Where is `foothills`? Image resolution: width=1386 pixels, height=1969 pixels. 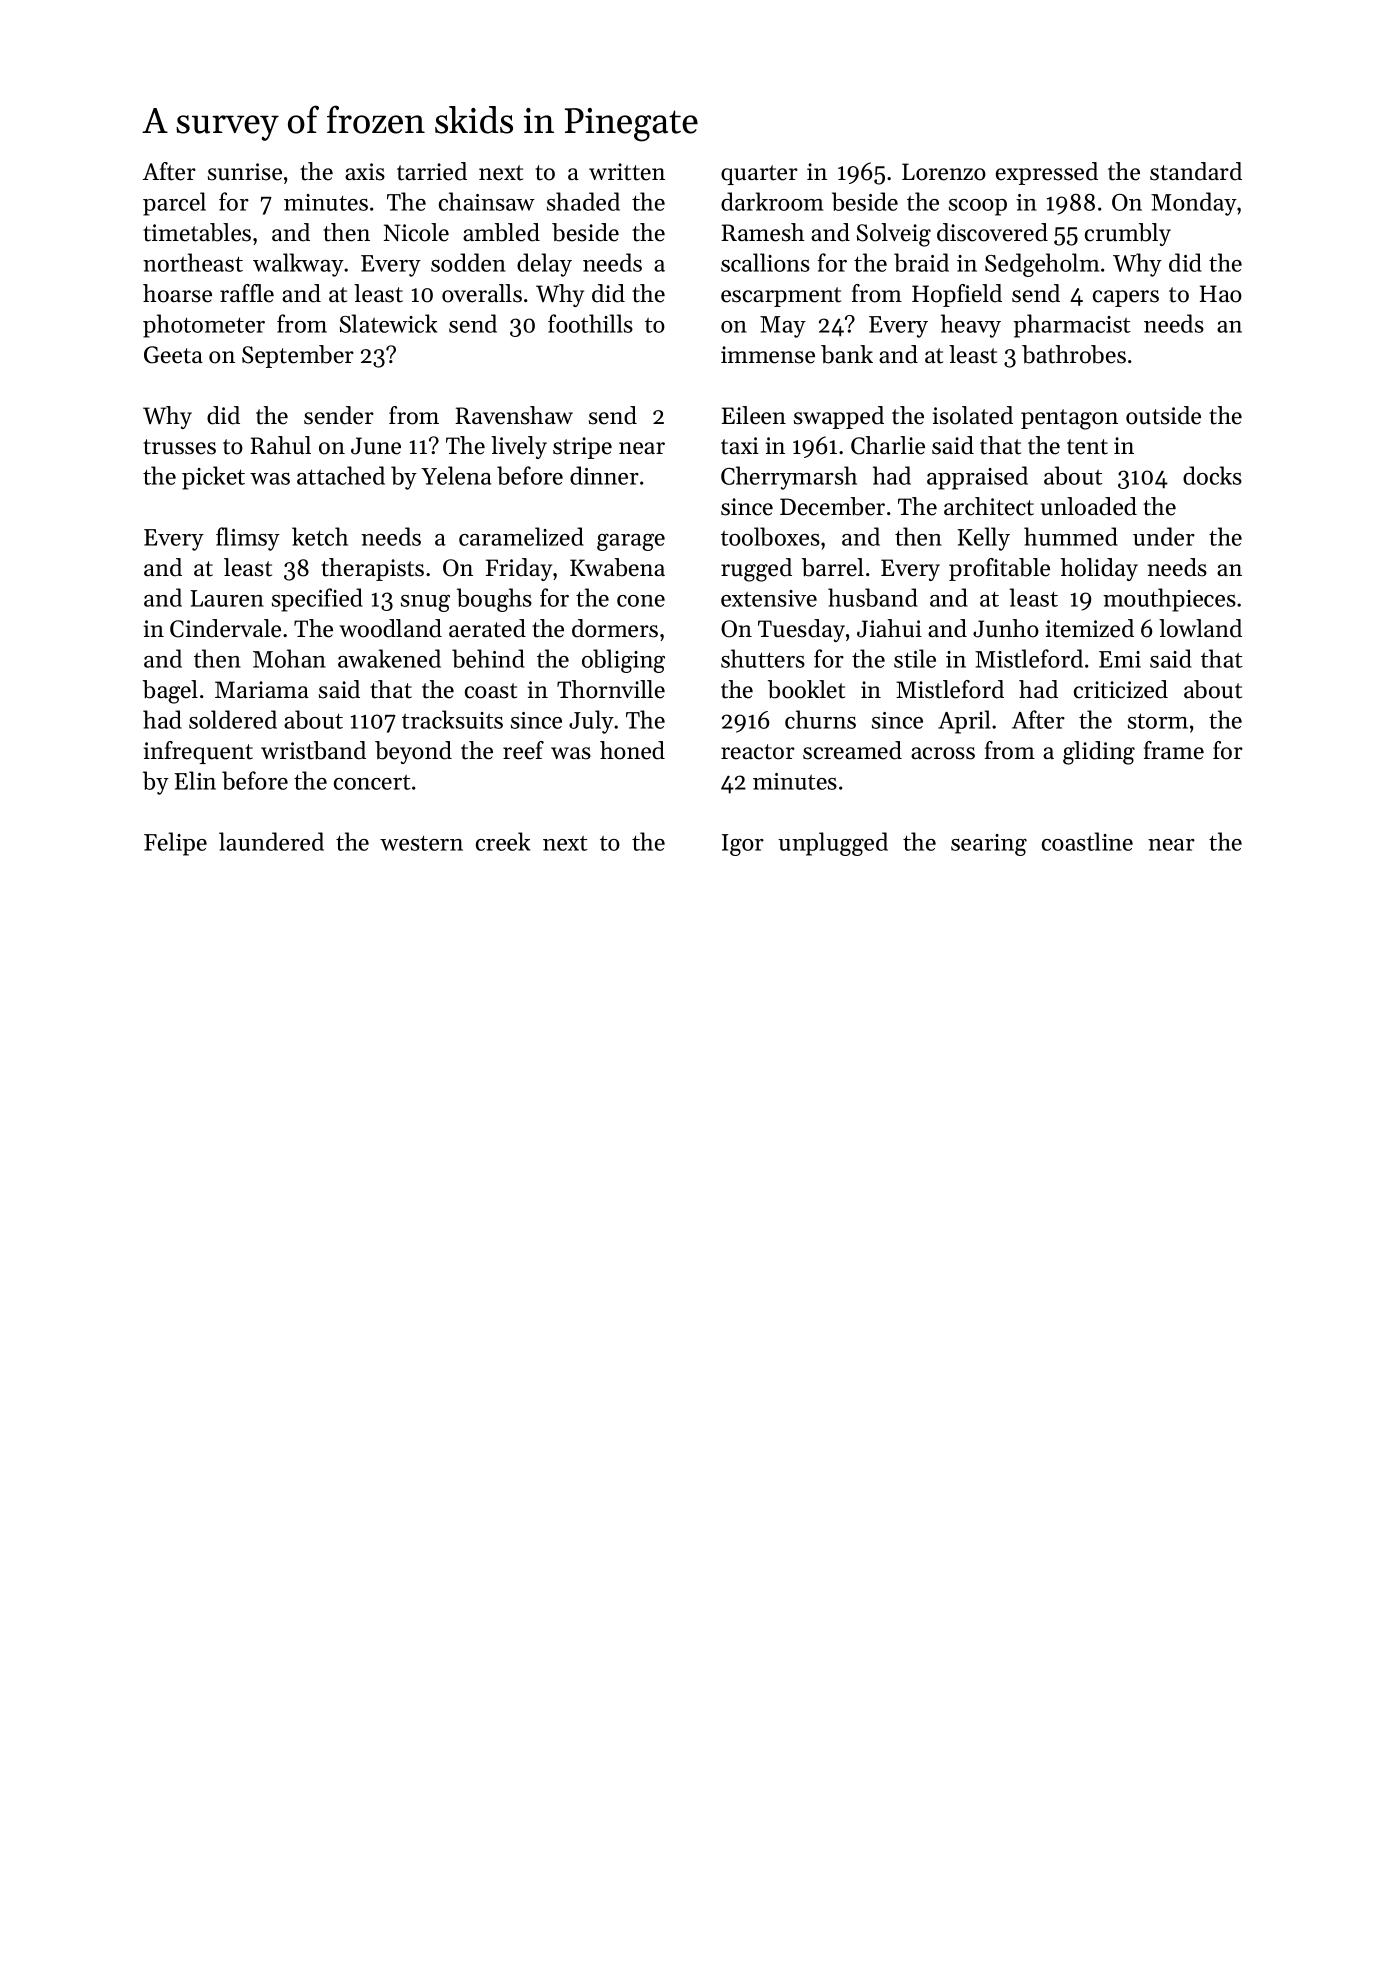 foothills is located at coordinates (590, 323).
